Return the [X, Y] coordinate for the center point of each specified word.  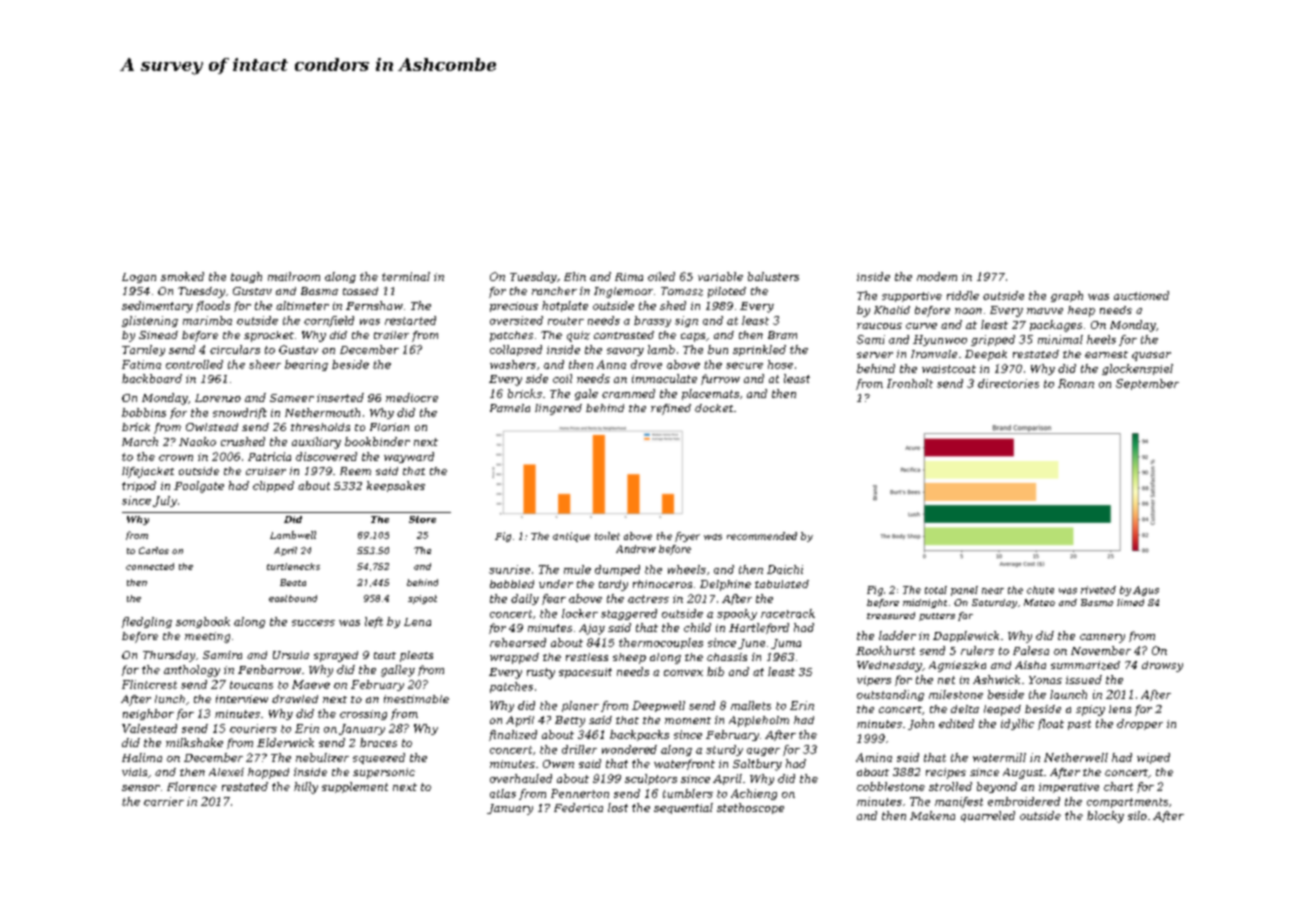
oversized [516, 320]
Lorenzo [218, 398]
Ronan [1076, 383]
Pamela [510, 408]
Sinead [158, 335]
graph [1067, 296]
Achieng [754, 794]
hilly [306, 788]
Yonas [1045, 680]
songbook [203, 622]
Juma [786, 644]
